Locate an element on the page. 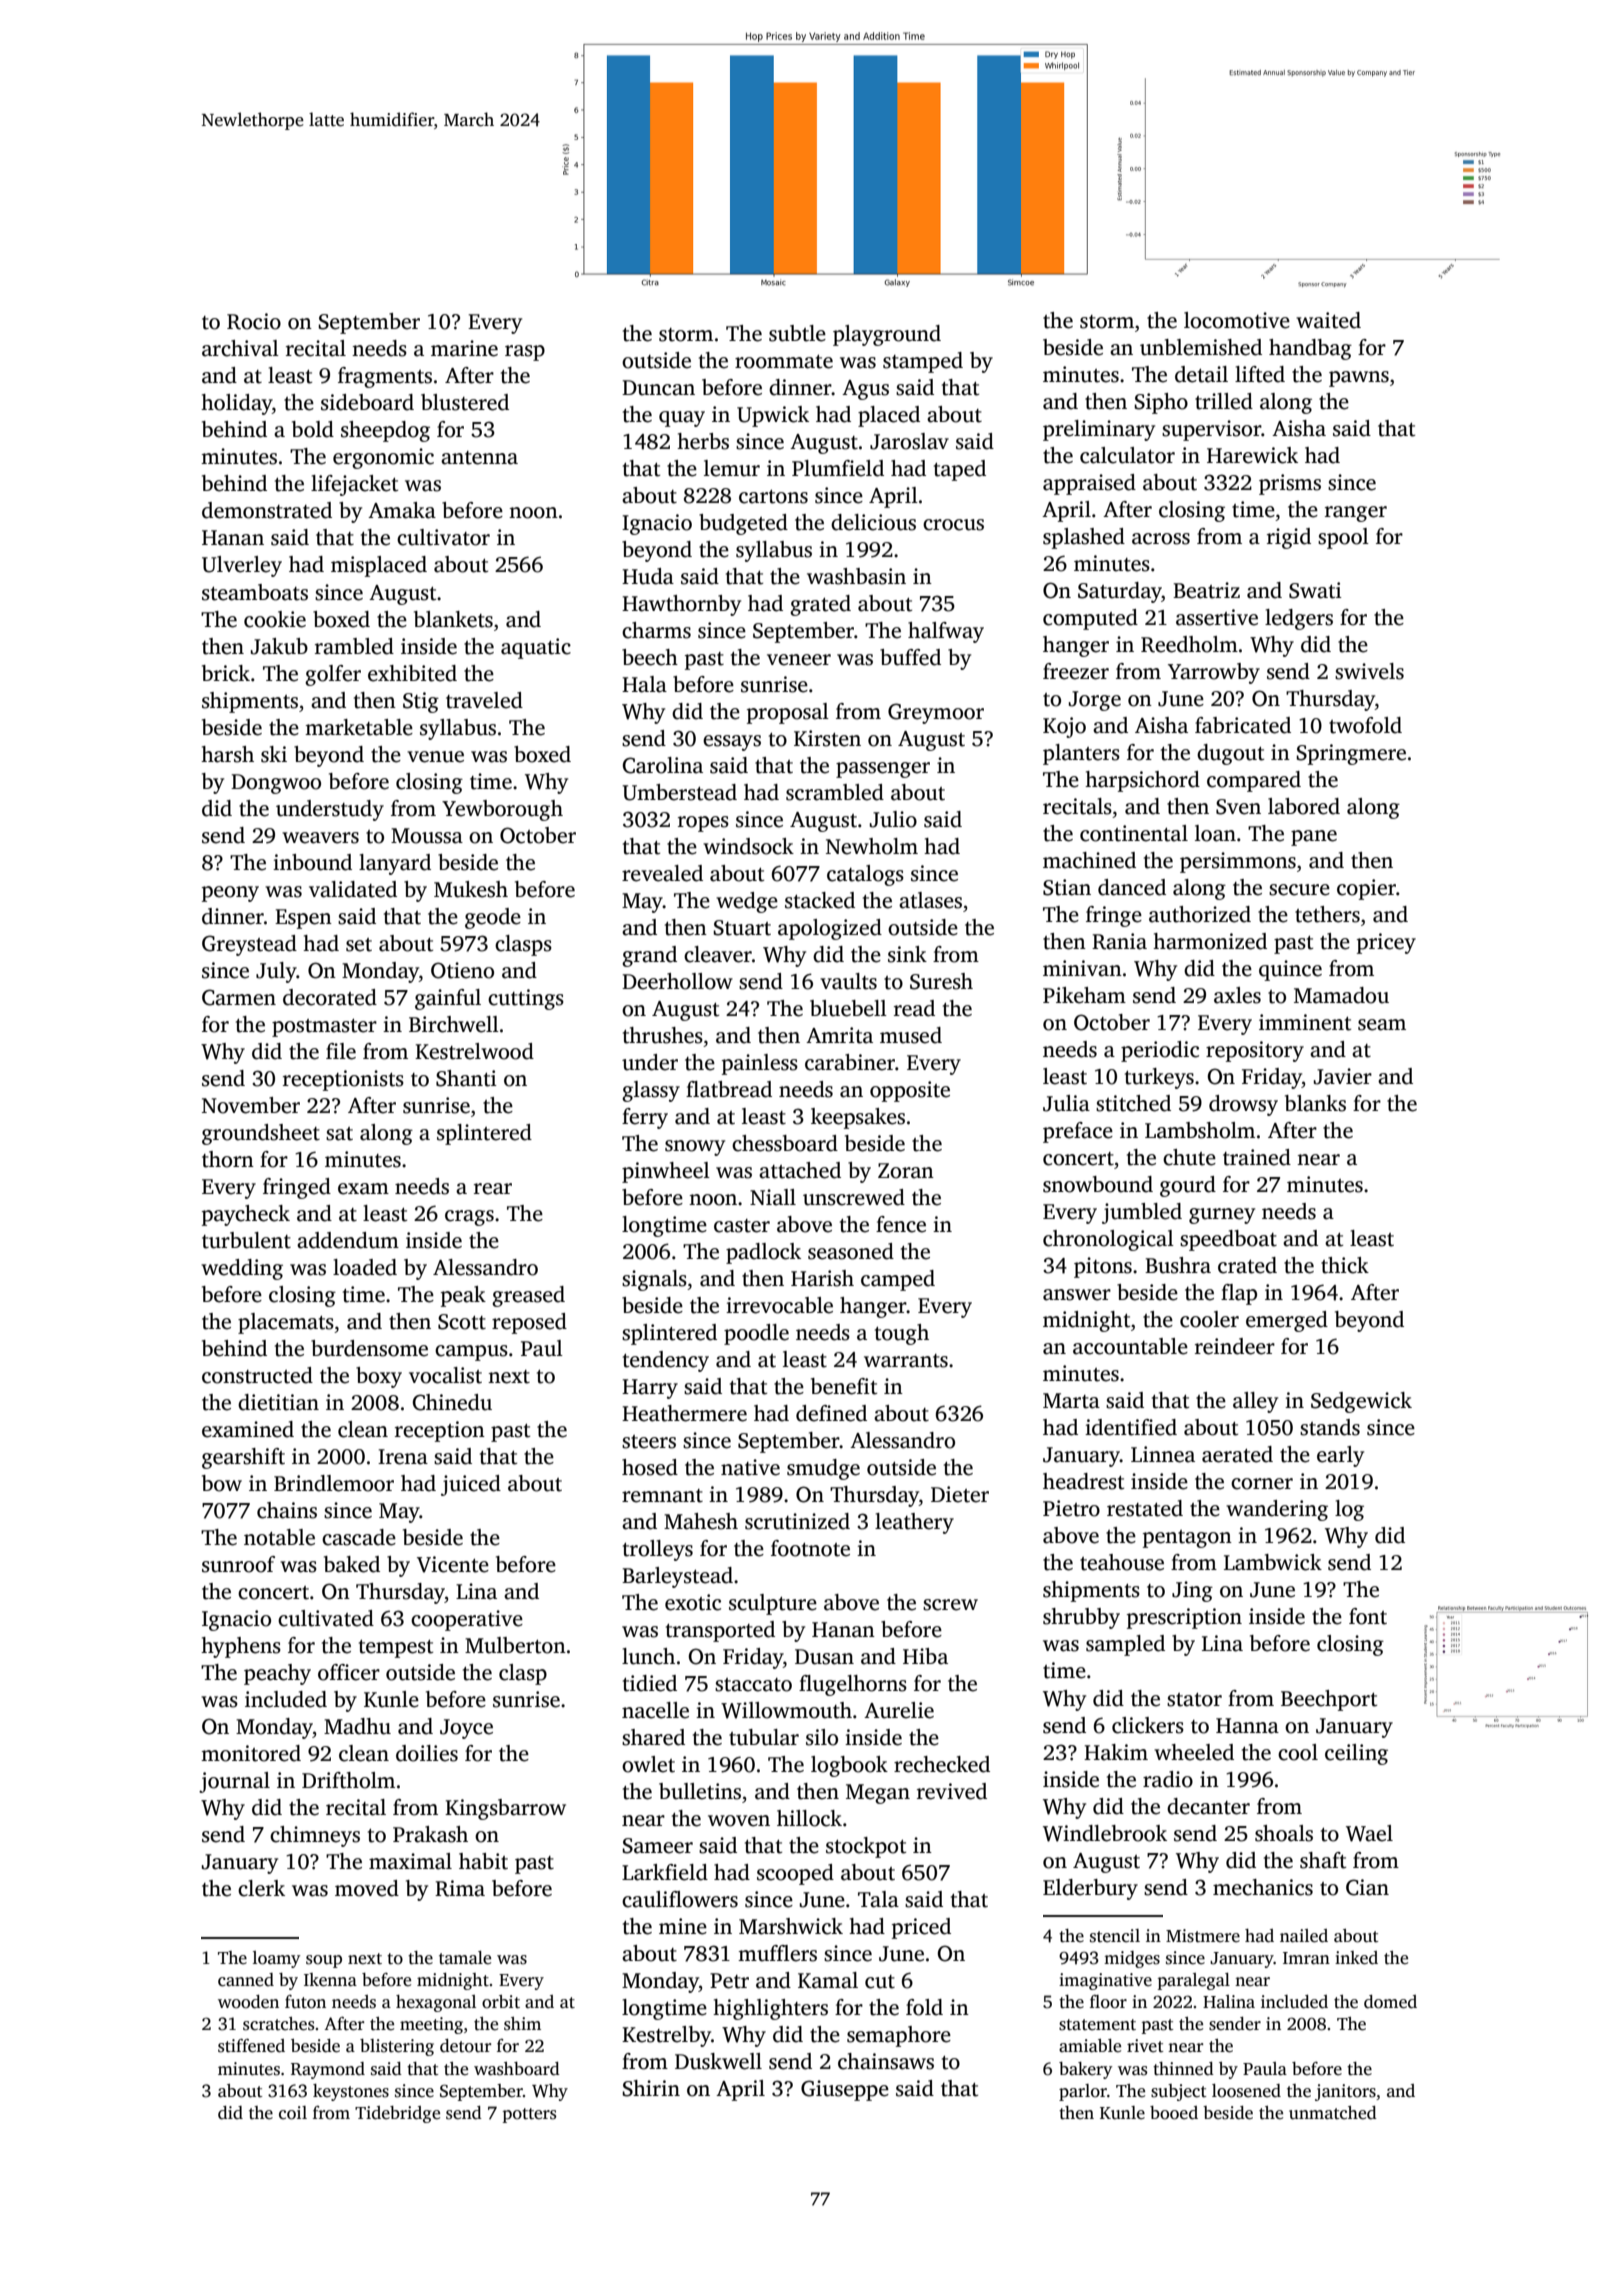 The width and height of the image is (1620, 2292). chessboard is located at coordinates (785, 1143).
